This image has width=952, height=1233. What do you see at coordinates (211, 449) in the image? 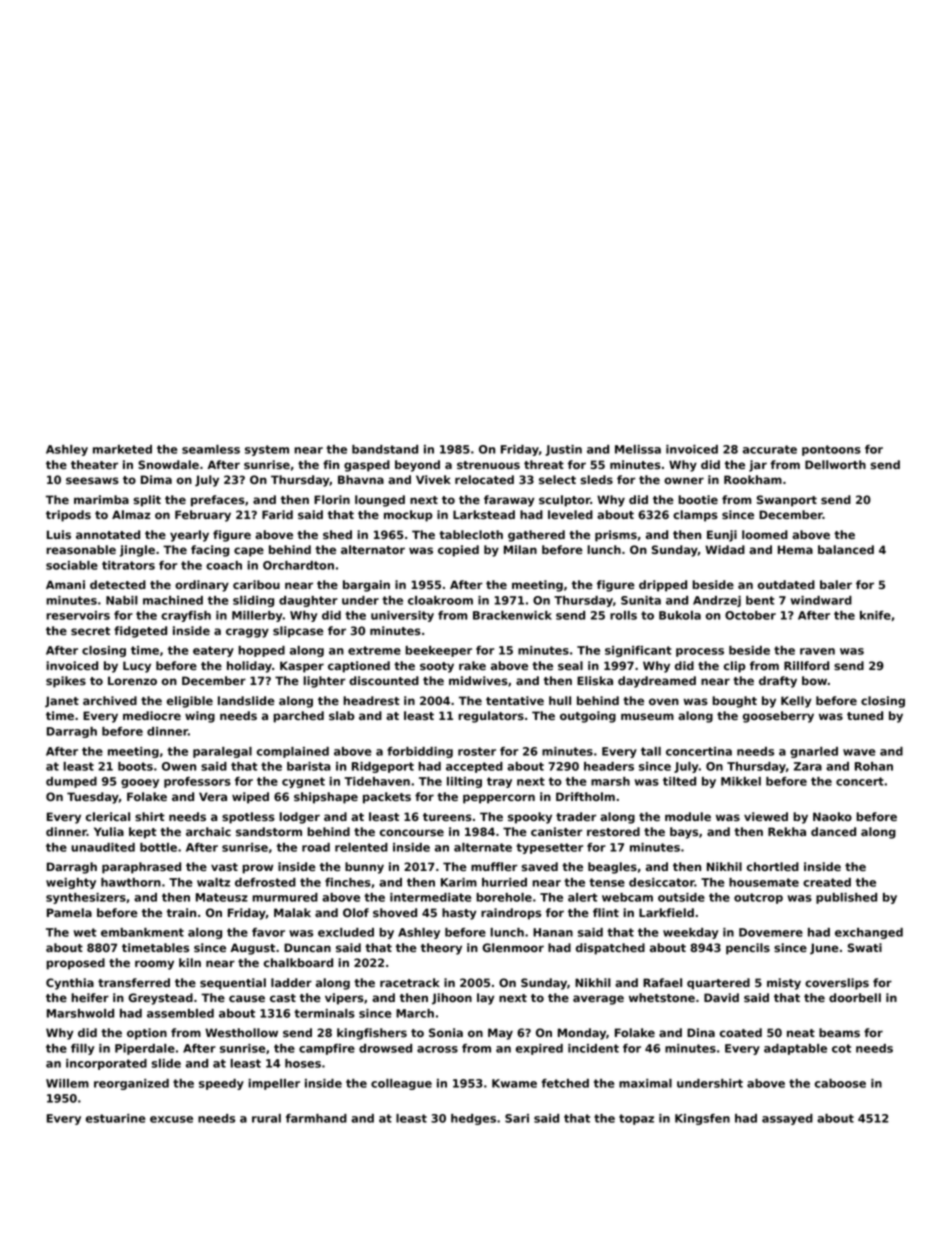
I see `seamless` at bounding box center [211, 449].
